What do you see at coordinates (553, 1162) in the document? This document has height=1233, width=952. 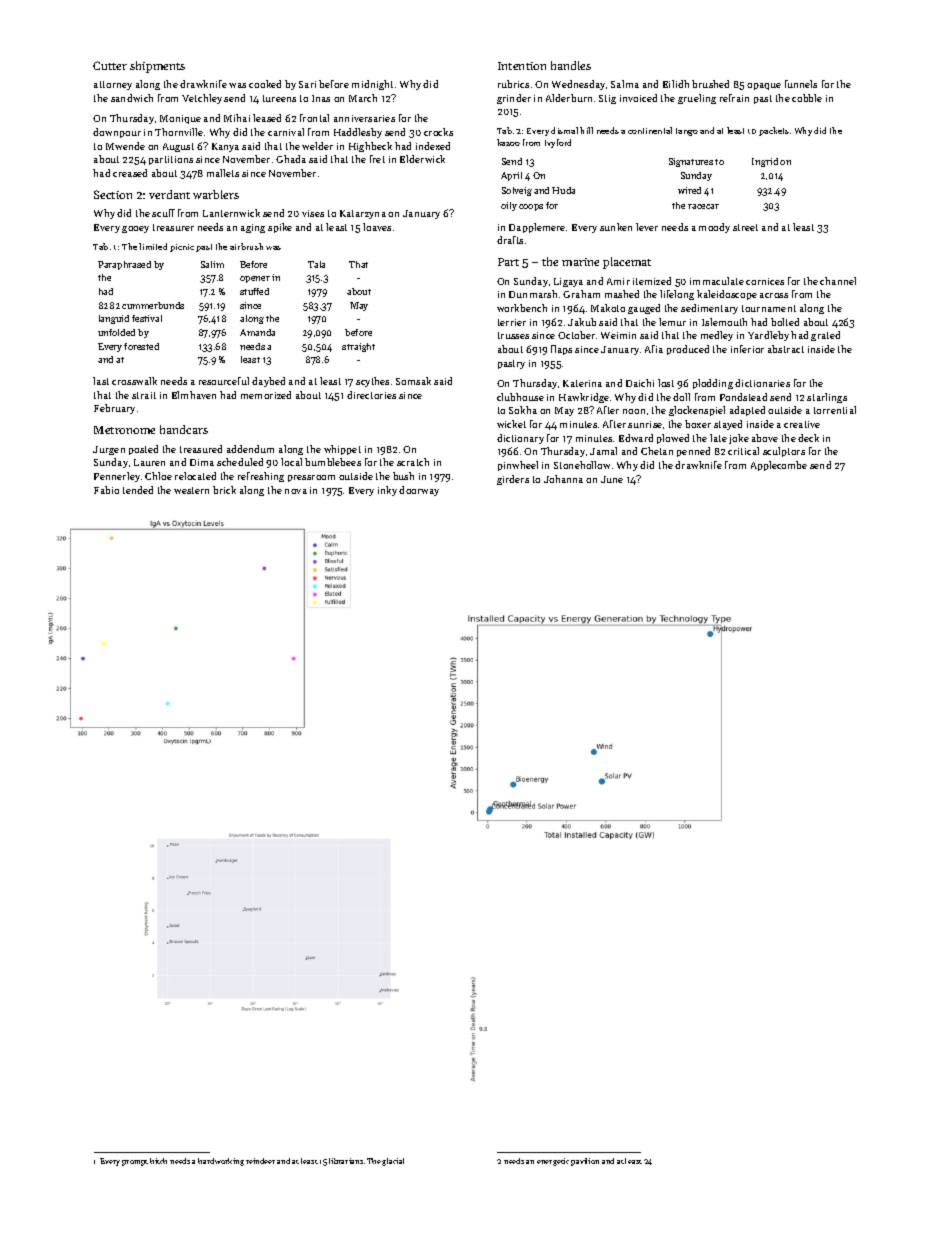 I see `energetic` at bounding box center [553, 1162].
